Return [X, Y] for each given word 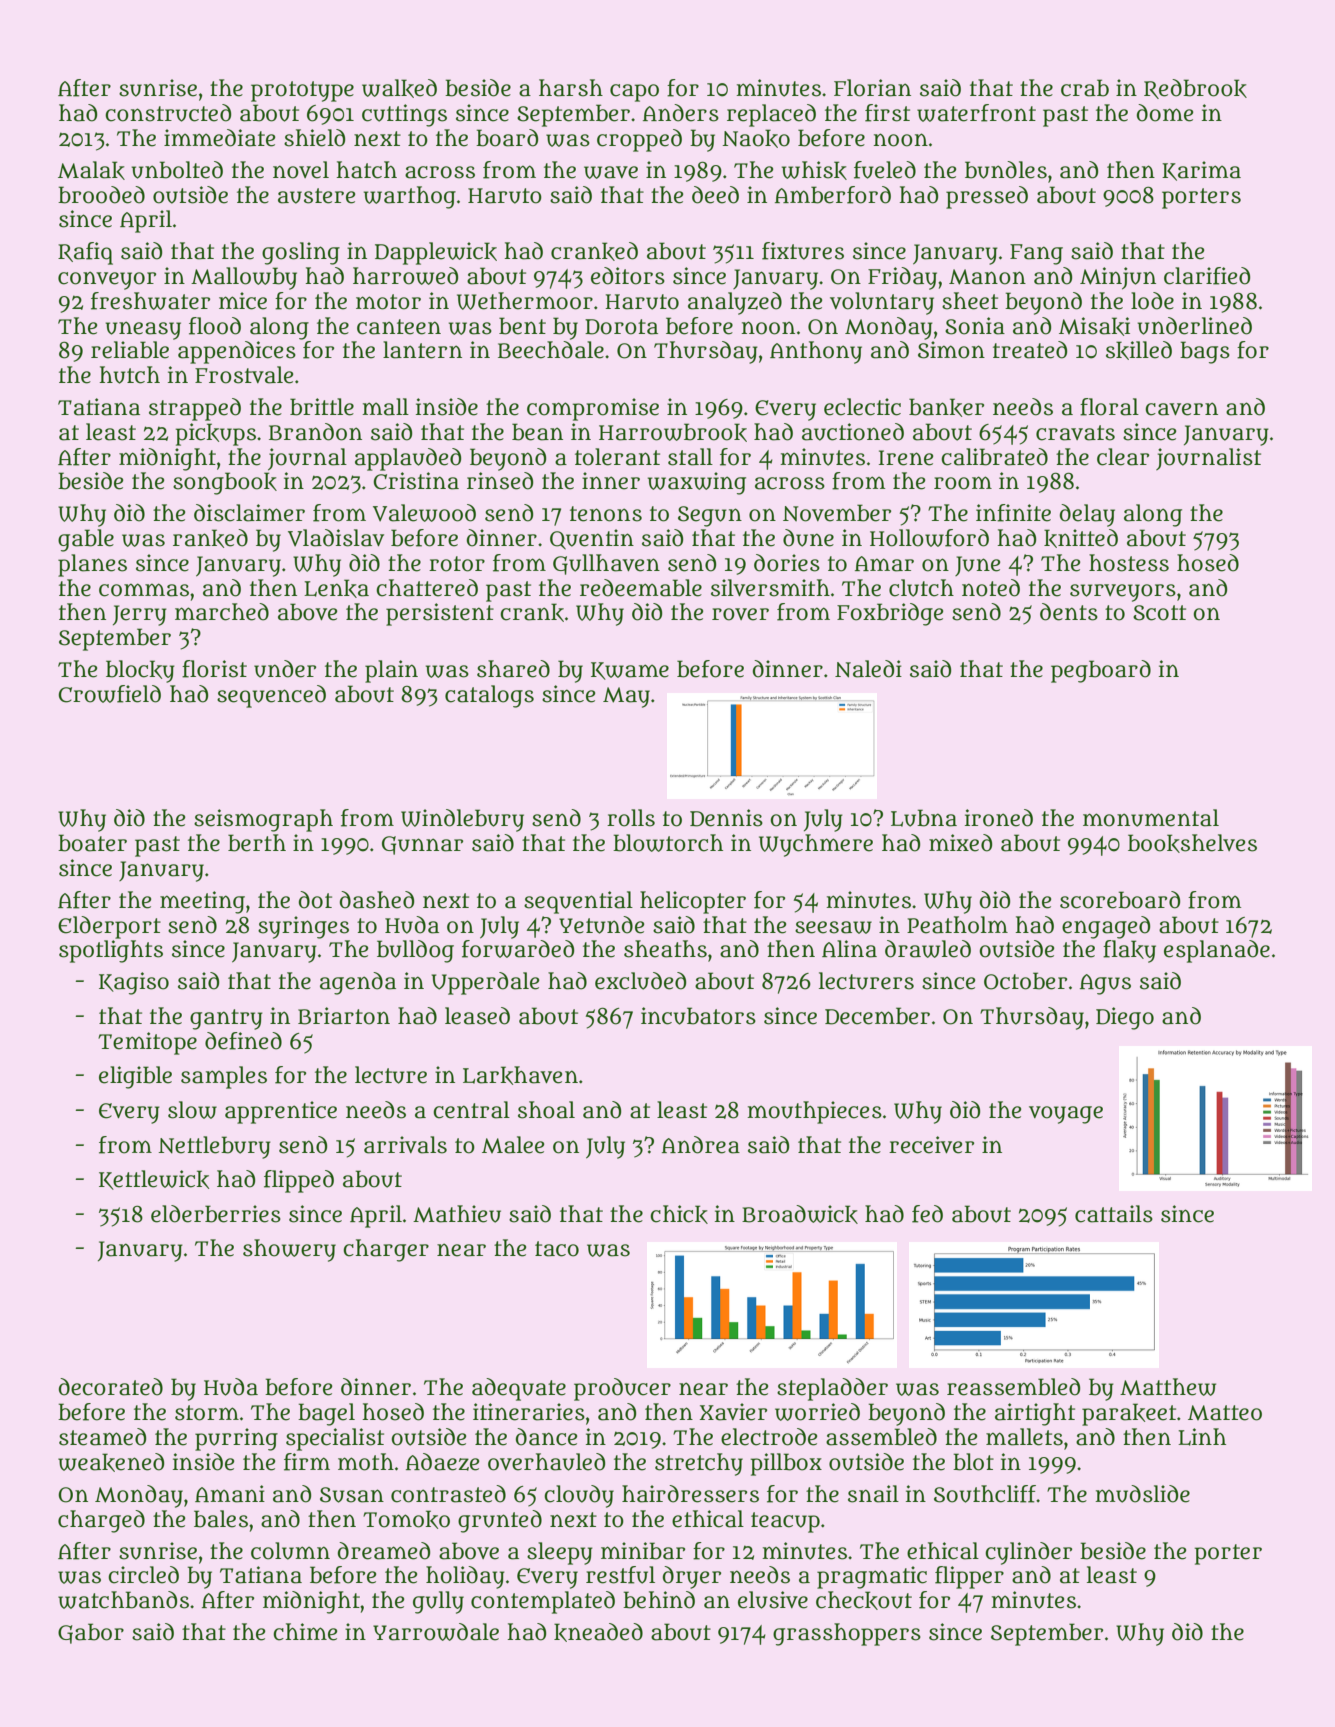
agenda [358, 983]
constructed [168, 113]
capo [634, 93]
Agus [1105, 984]
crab [1085, 88]
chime [305, 1632]
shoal [546, 1110]
